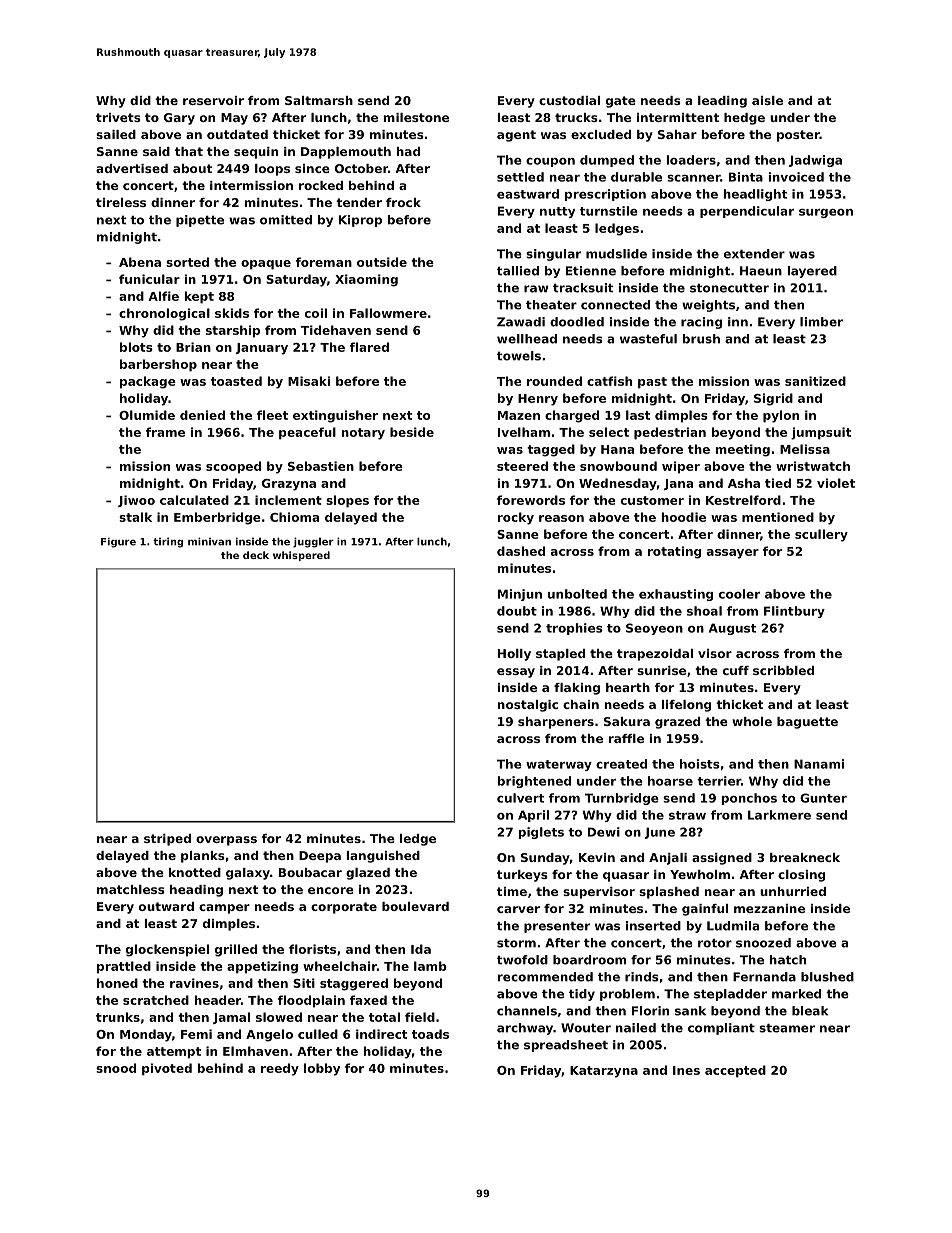  What do you see at coordinates (581, 704) in the screenshot?
I see `chain` at bounding box center [581, 704].
